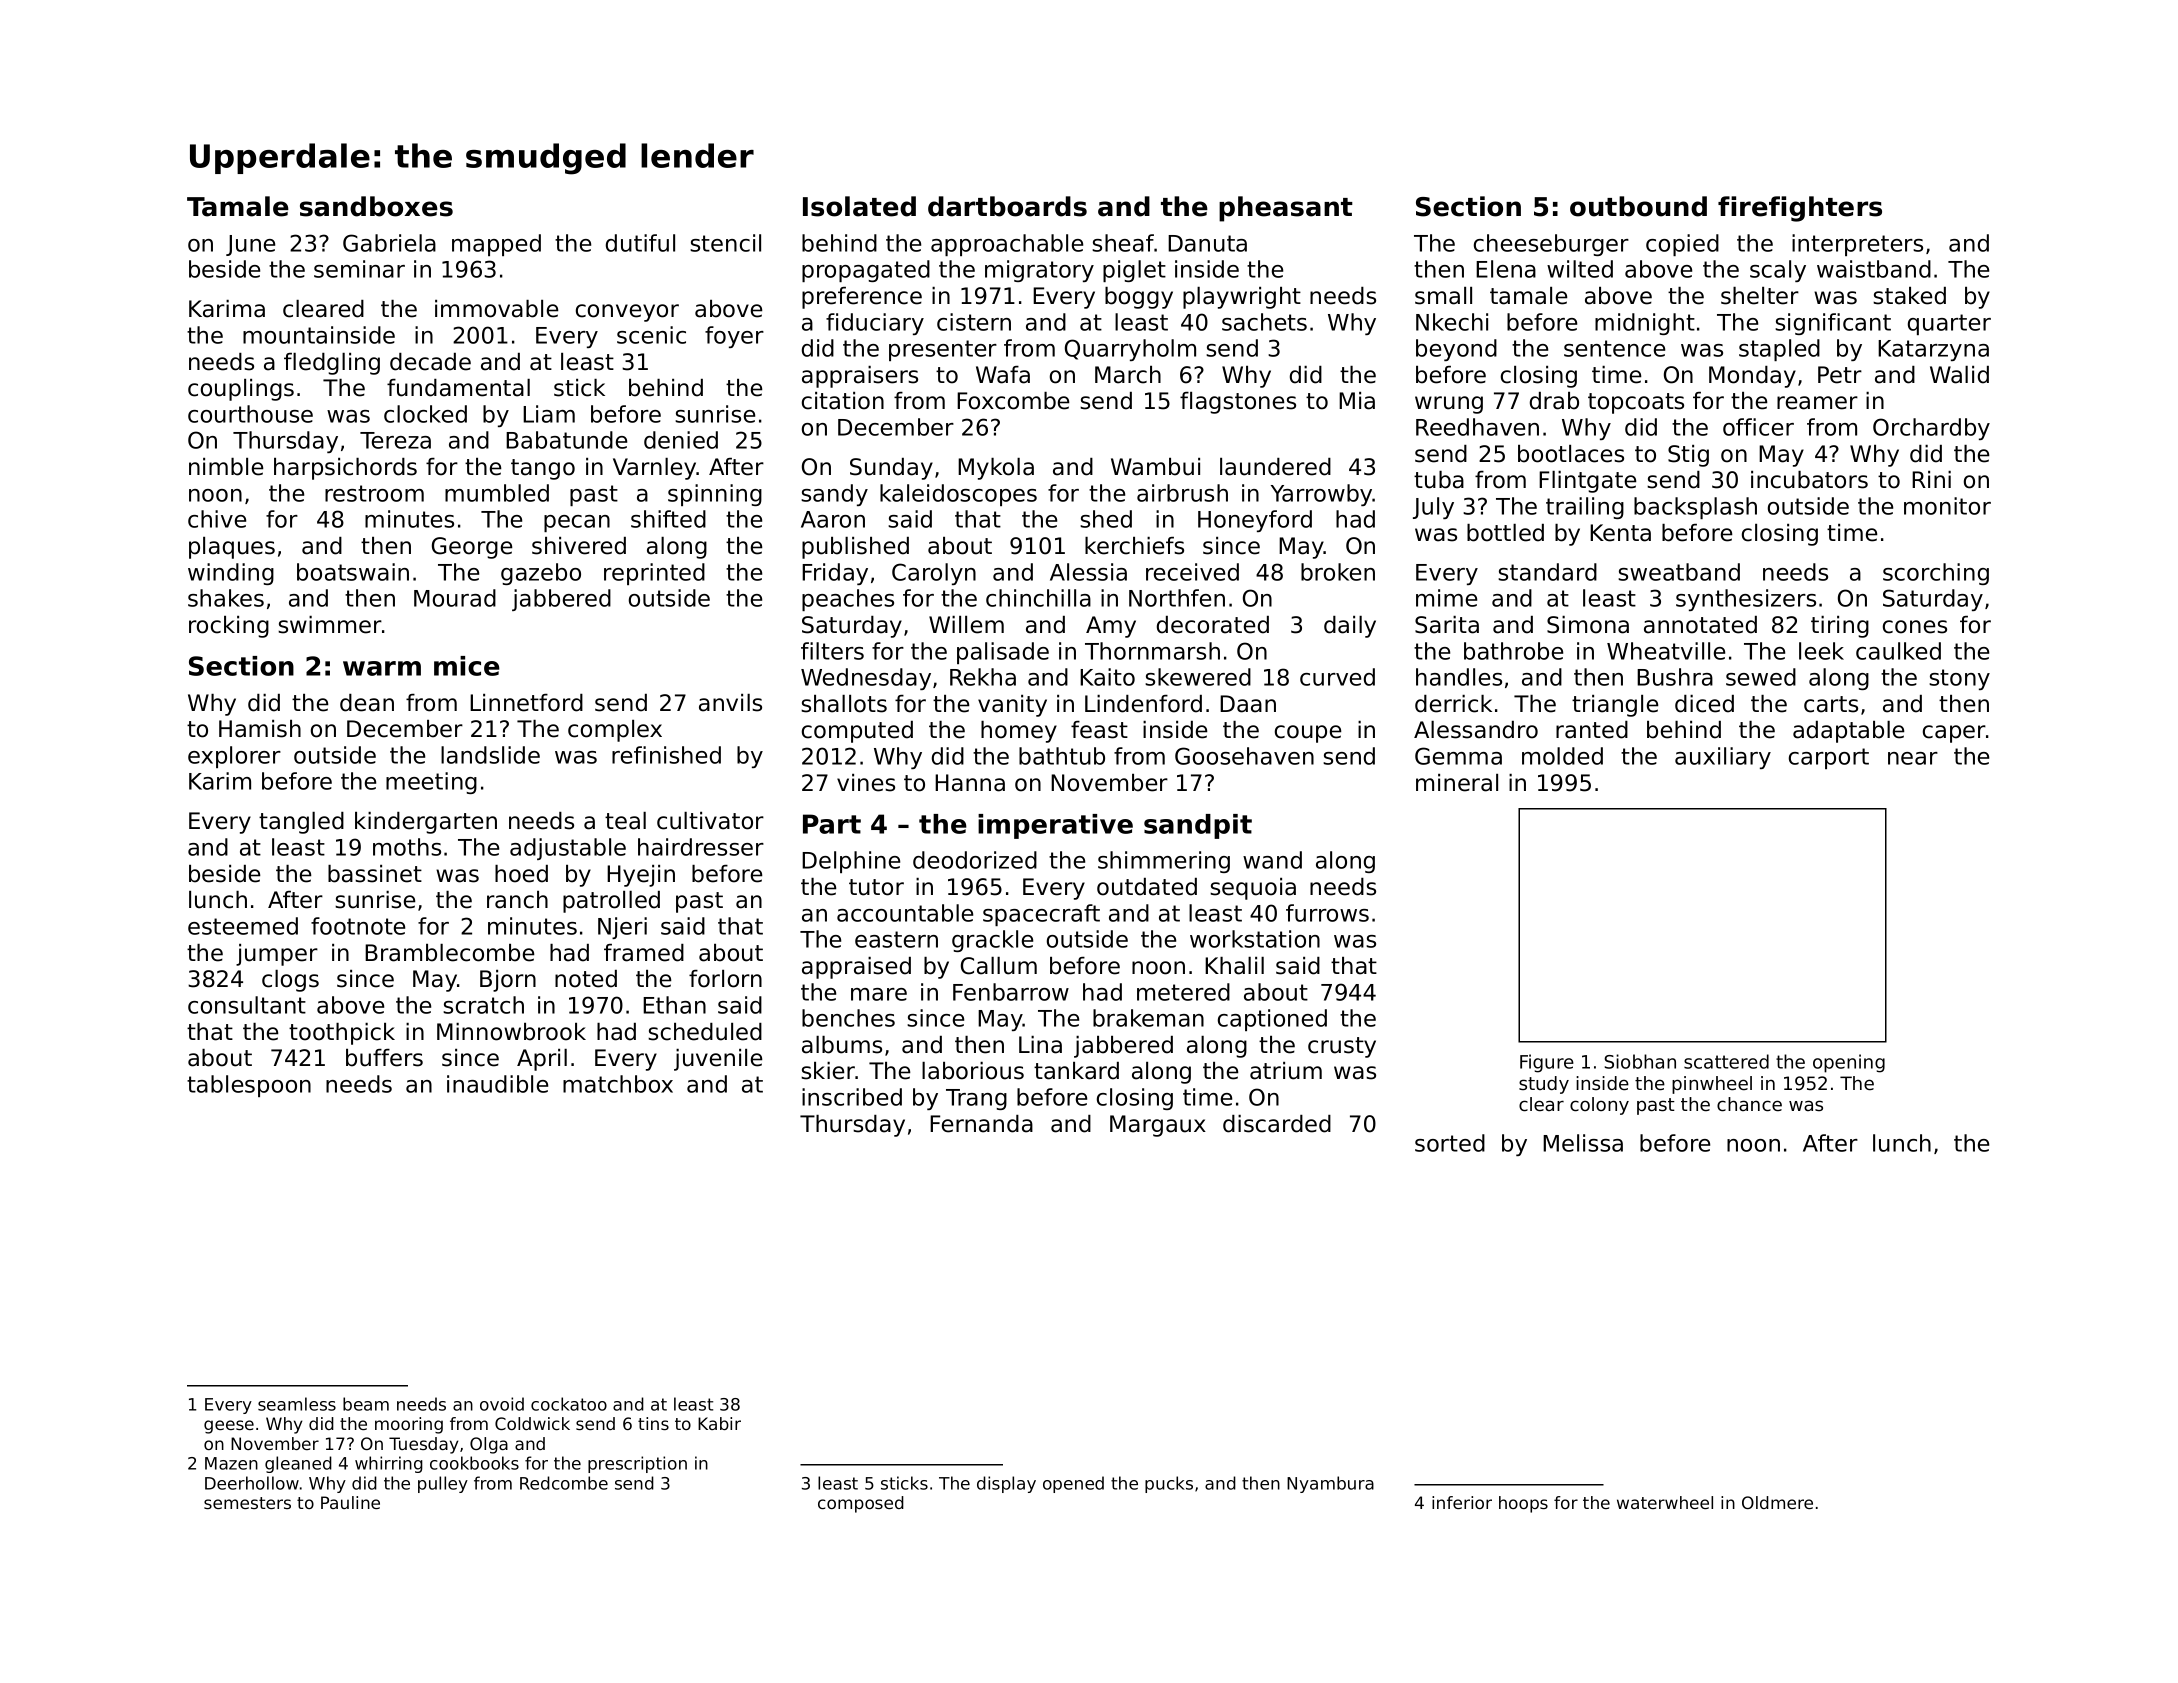  Describe the element at coordinates (247, 1005) in the screenshot. I see `consultant` at that location.
